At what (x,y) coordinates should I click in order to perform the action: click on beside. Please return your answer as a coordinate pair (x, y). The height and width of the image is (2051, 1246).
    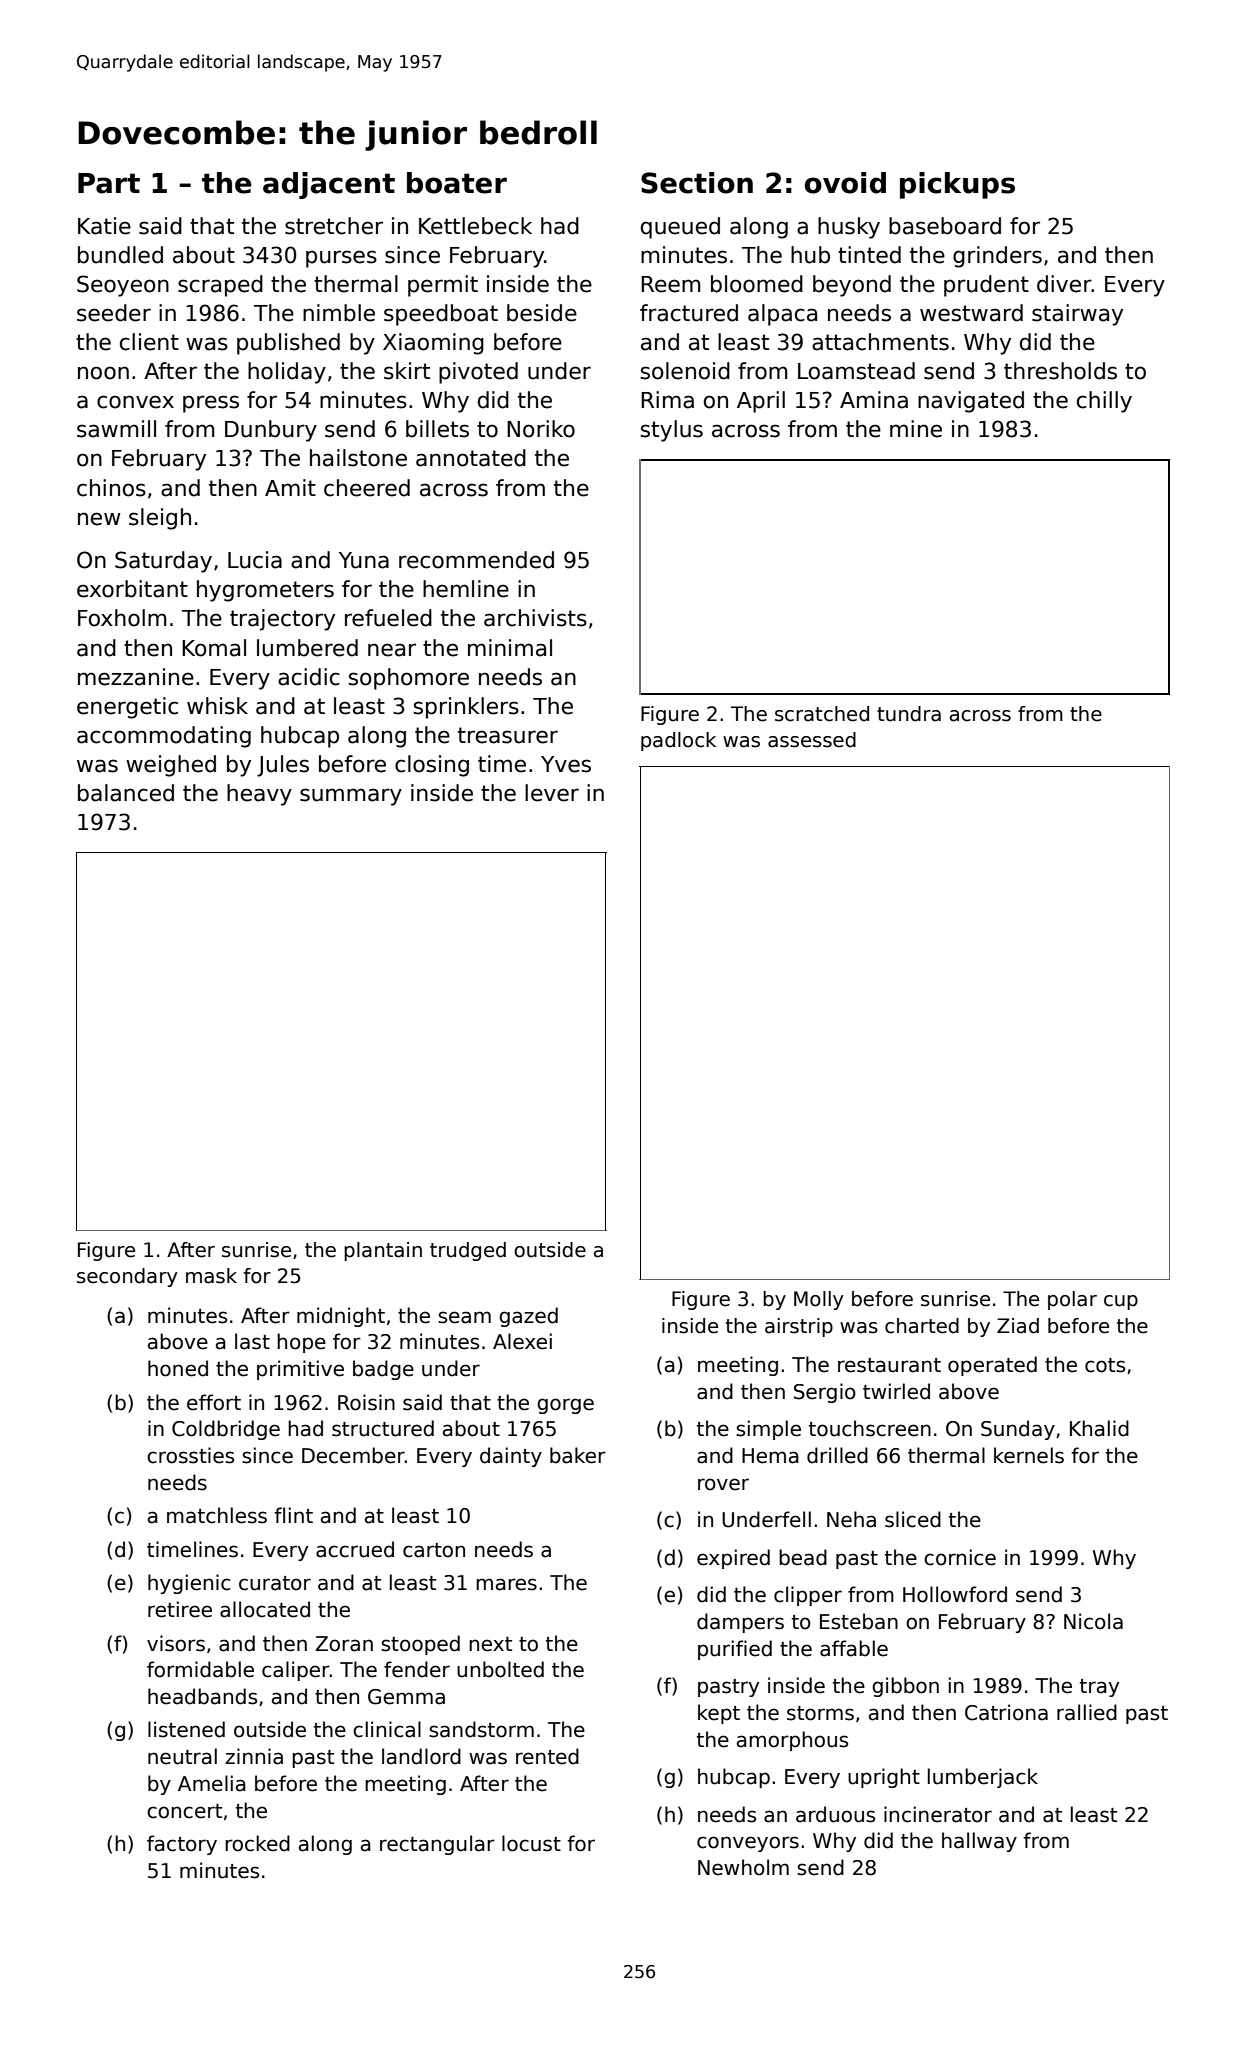
    Looking at the image, I should click on (542, 313).
